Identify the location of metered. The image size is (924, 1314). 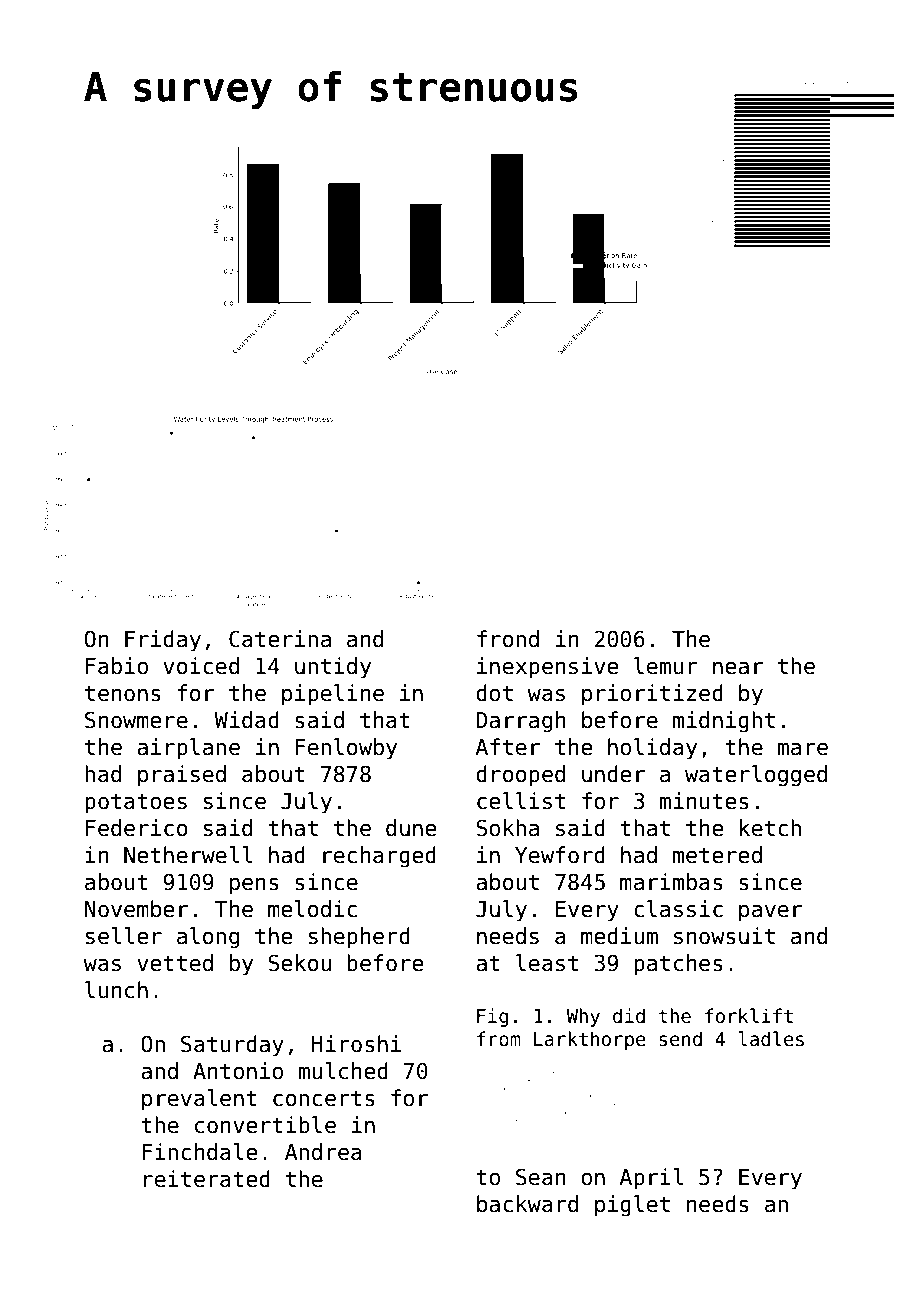
(717, 855).
